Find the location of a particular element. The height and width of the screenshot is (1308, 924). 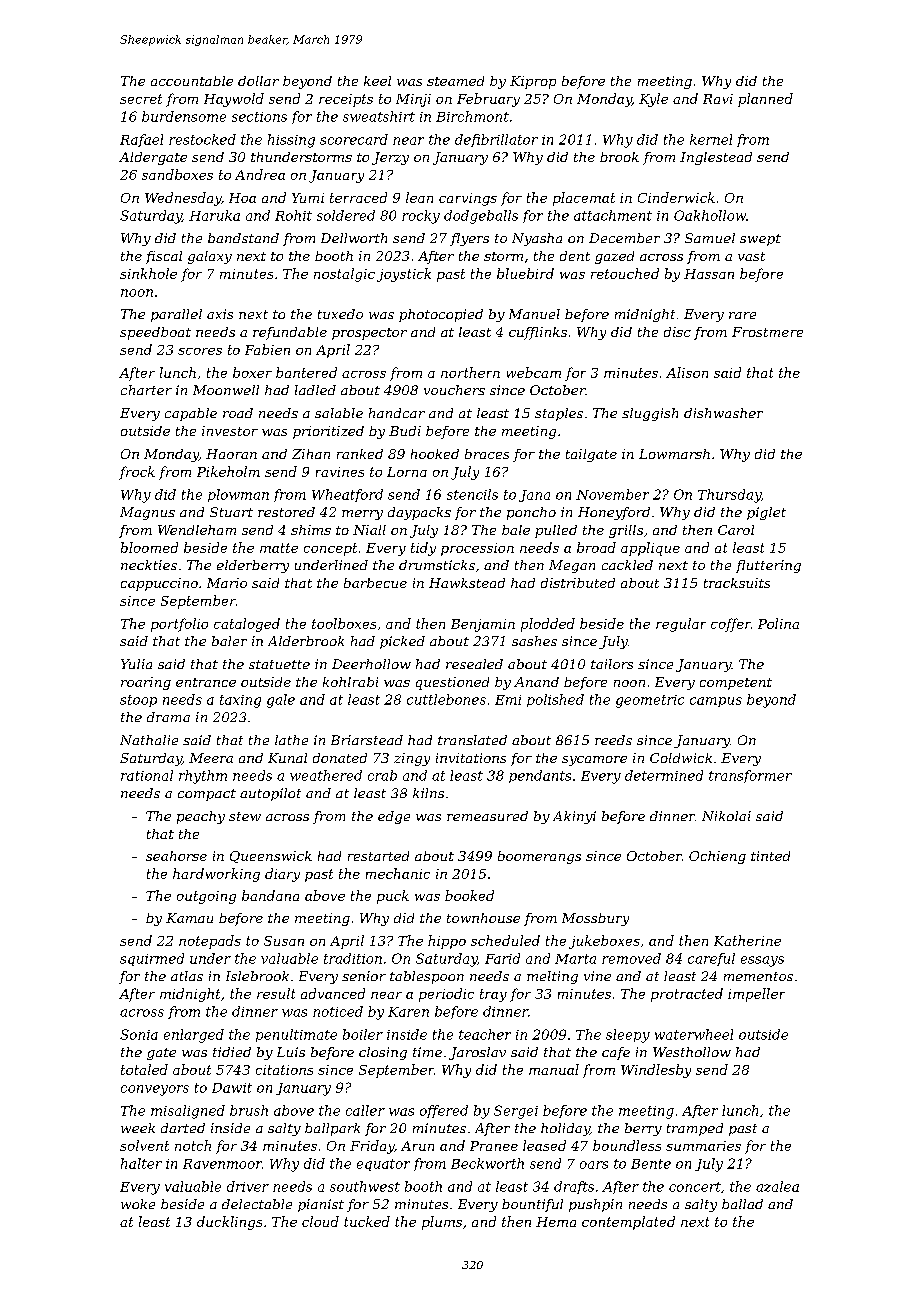

Katherine is located at coordinates (747, 940).
